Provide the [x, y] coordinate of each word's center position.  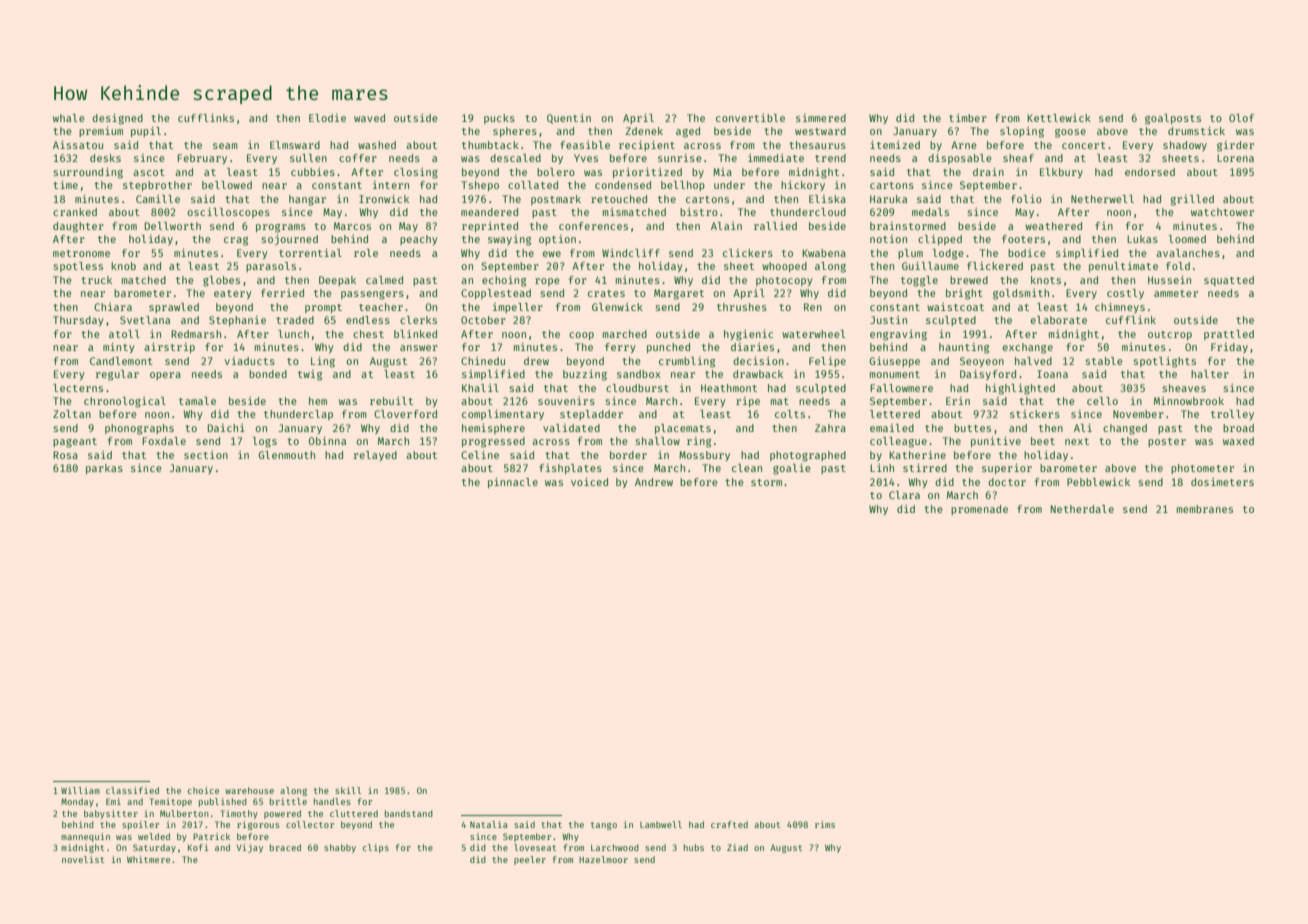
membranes [1205, 509]
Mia [722, 172]
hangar [307, 200]
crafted [729, 824]
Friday [1229, 348]
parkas [104, 469]
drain [988, 171]
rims [825, 824]
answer [419, 348]
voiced [589, 481]
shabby [340, 848]
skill [348, 790]
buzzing [585, 375]
